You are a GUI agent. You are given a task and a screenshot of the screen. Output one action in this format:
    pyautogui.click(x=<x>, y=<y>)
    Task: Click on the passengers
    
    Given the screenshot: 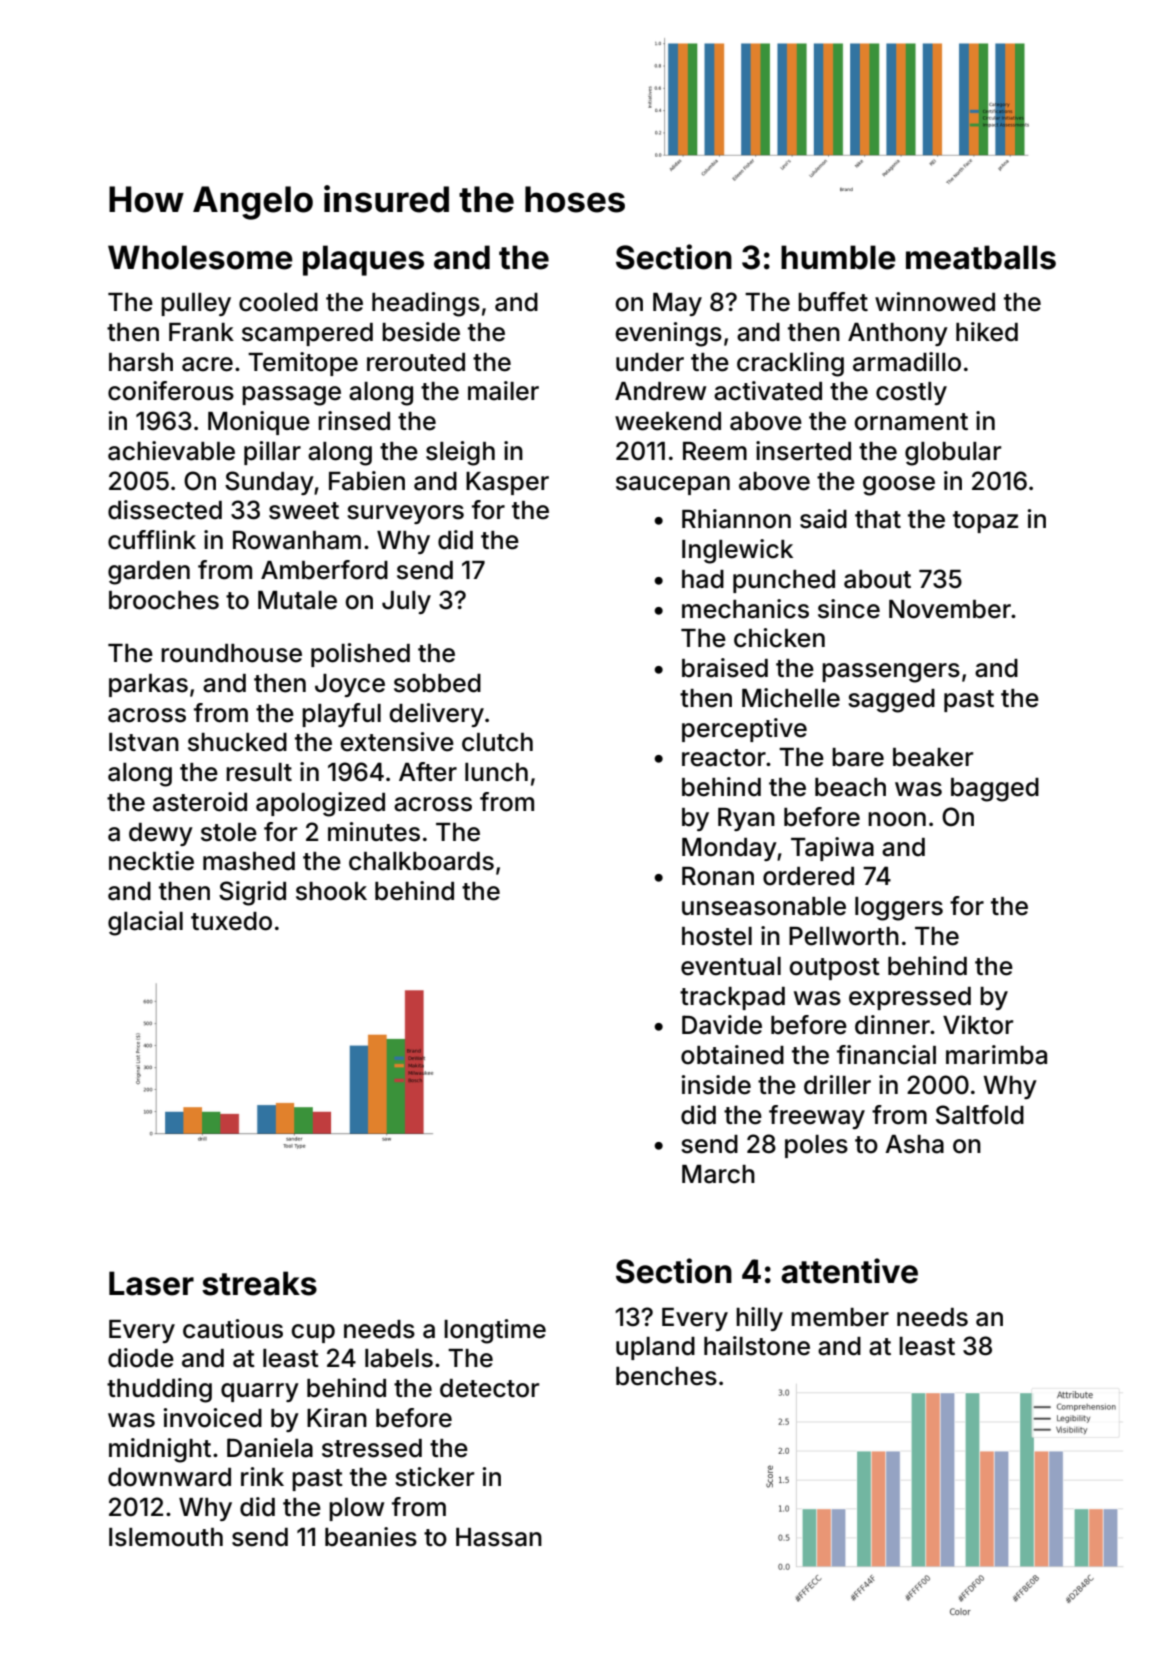 What is the action you would take?
    pyautogui.click(x=891, y=673)
